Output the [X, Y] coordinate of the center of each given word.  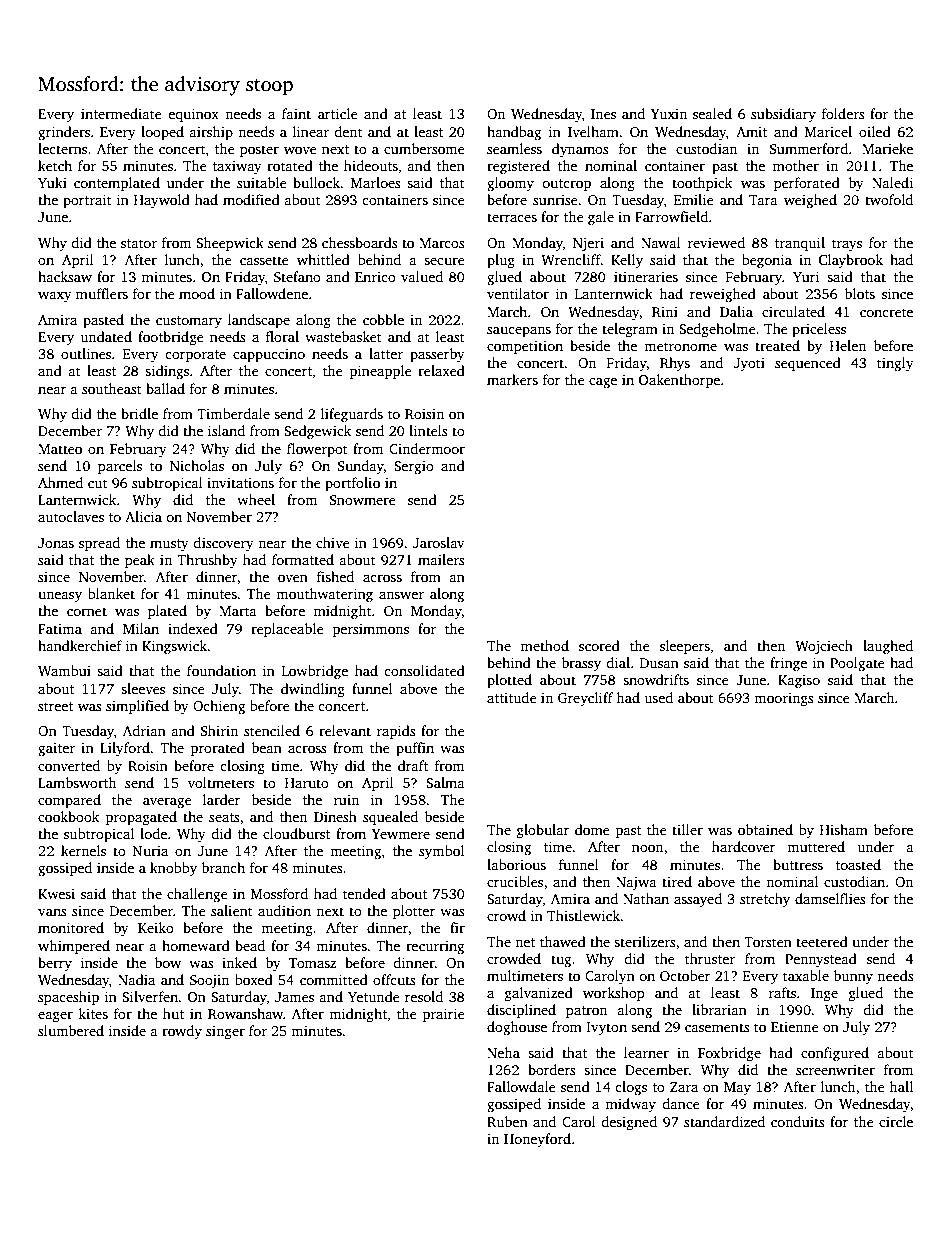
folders [843, 113]
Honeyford [537, 1140]
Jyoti [749, 364]
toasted [858, 864]
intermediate [121, 113]
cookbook [68, 816]
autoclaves [71, 516]
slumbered [71, 1030]
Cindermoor [427, 448]
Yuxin [669, 114]
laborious [516, 864]
